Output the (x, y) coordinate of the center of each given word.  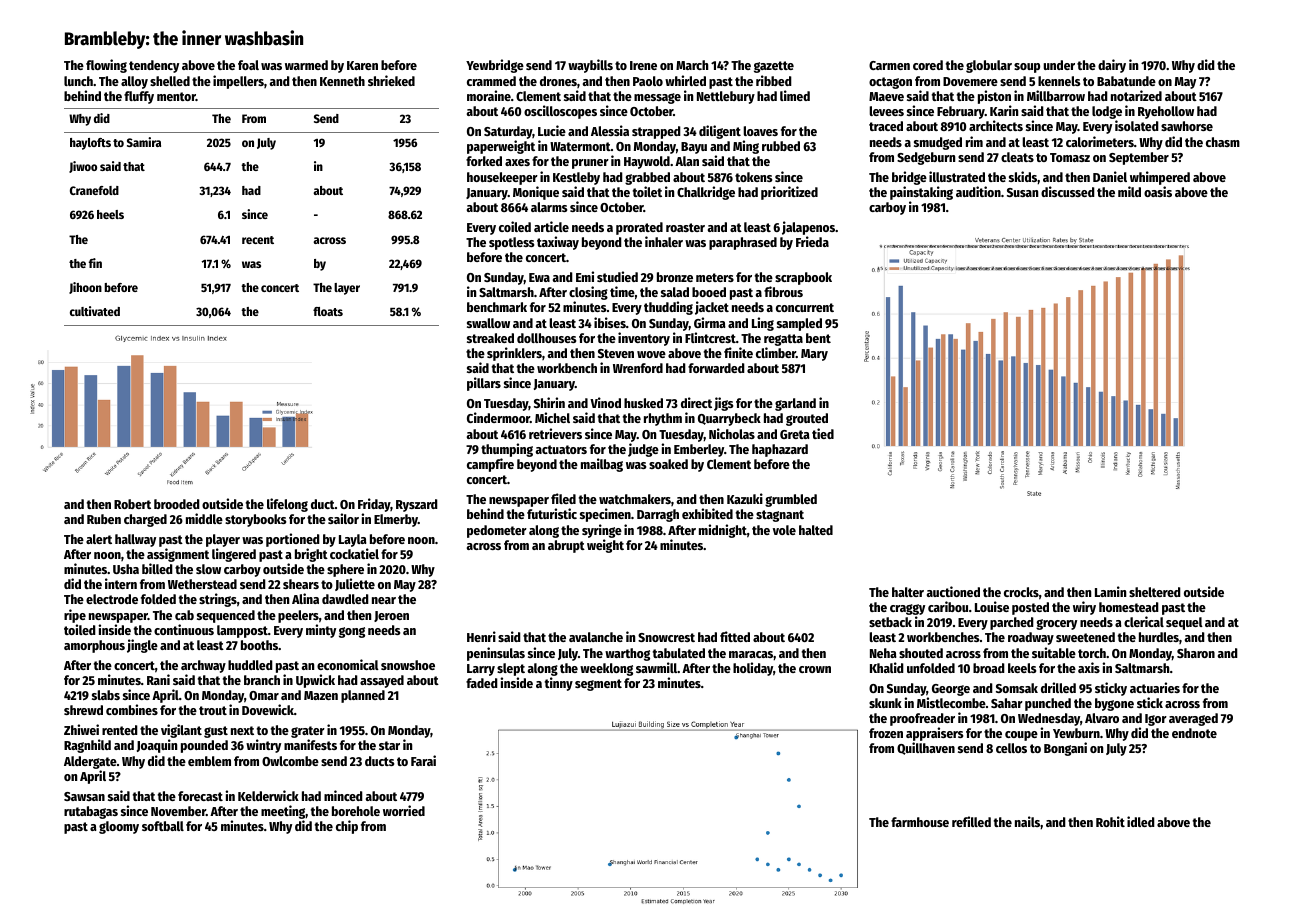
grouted (807, 419)
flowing (106, 66)
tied (823, 433)
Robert (132, 504)
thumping (507, 450)
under (1059, 65)
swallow (488, 323)
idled (1141, 821)
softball (163, 826)
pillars (484, 384)
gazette (774, 67)
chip (347, 827)
